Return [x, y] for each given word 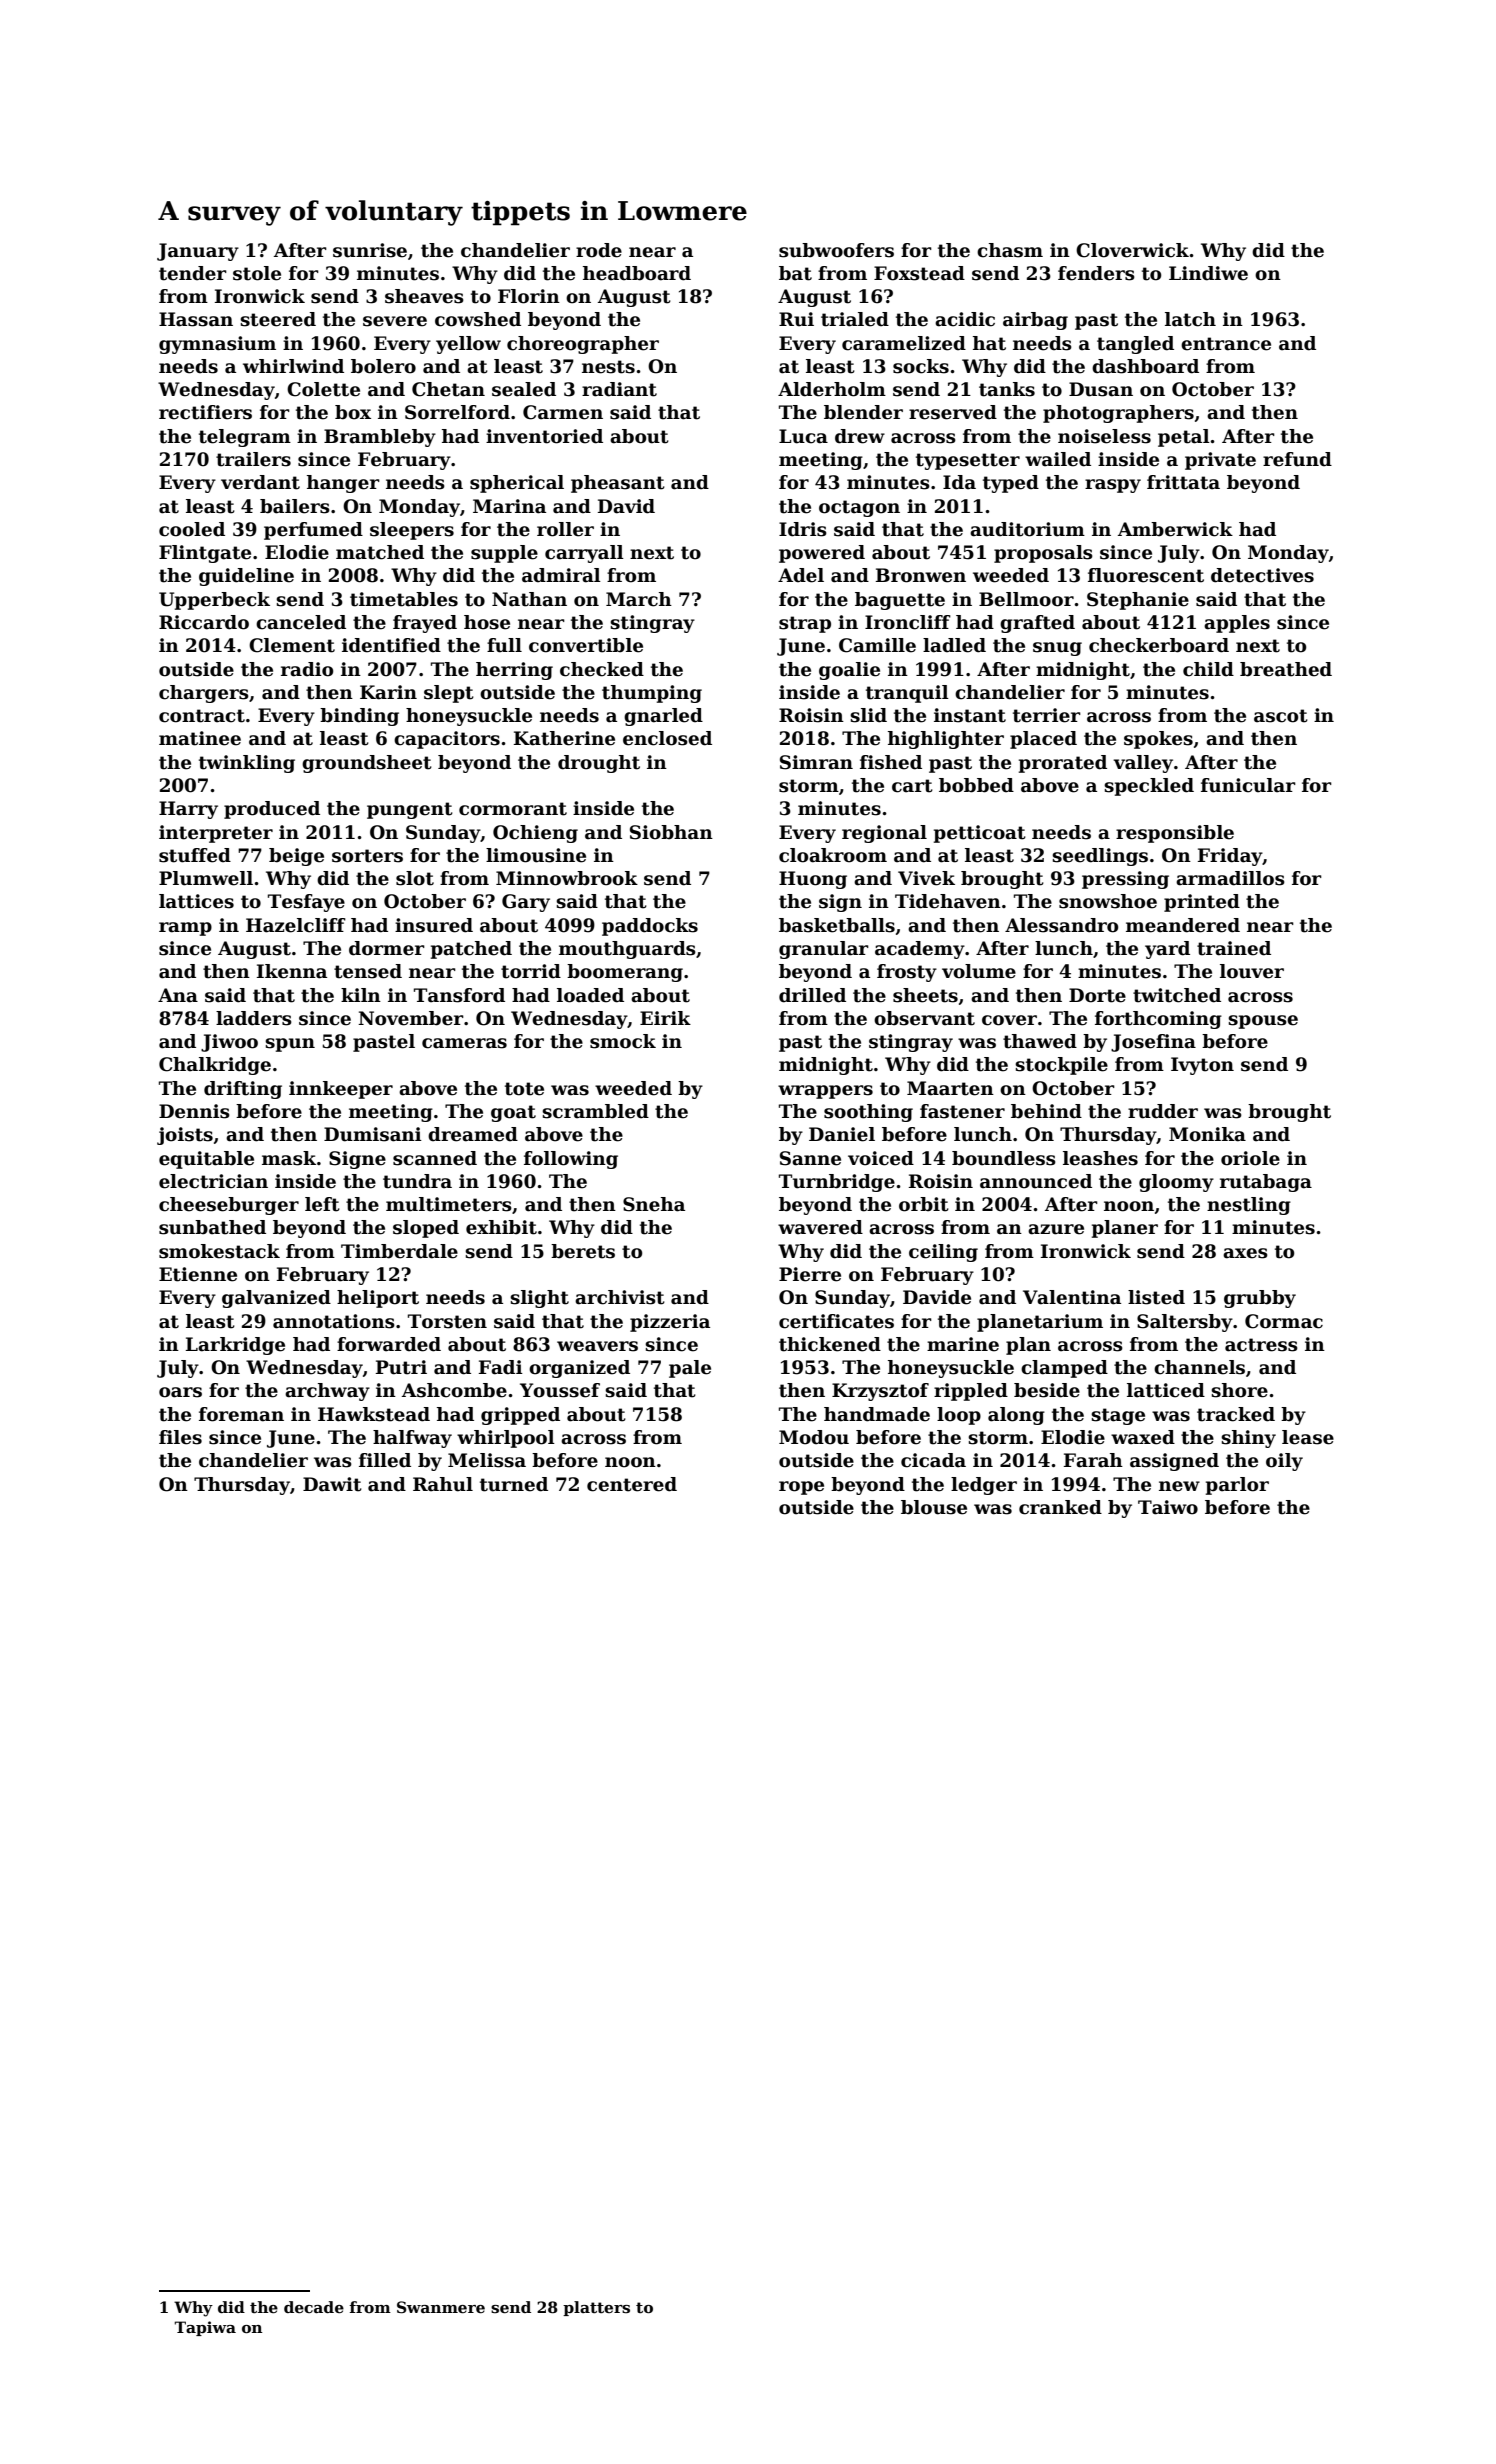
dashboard [1145, 366]
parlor [1237, 1486]
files [180, 1437]
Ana [178, 995]
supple [504, 554]
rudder [1163, 1111]
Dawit [332, 1484]
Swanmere [441, 2307]
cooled [192, 529]
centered [632, 1484]
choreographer [583, 345]
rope [801, 1488]
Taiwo [1168, 1507]
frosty [907, 973]
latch [1190, 319]
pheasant [618, 484]
